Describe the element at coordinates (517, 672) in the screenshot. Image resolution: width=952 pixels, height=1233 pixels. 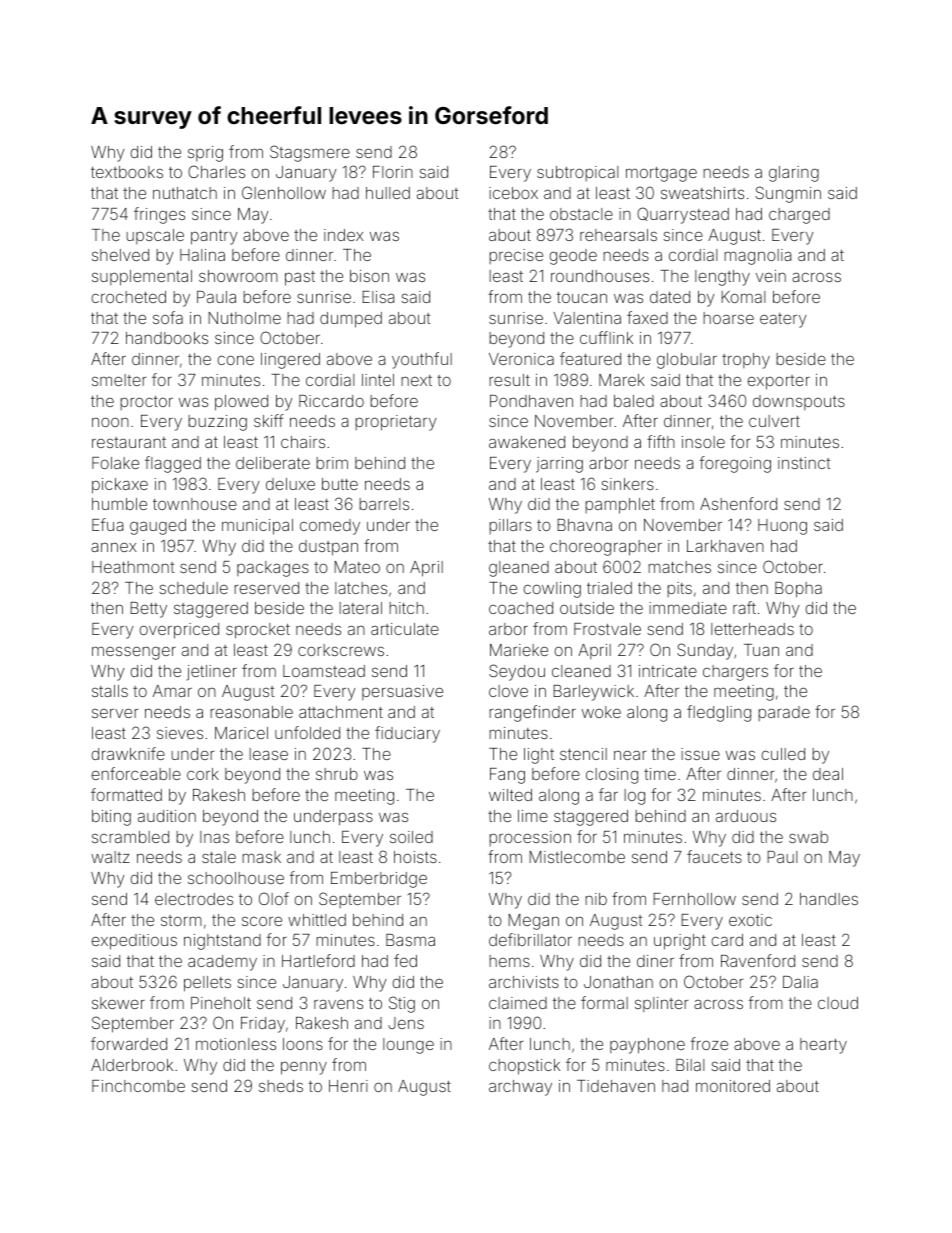
I see `Seydou` at that location.
